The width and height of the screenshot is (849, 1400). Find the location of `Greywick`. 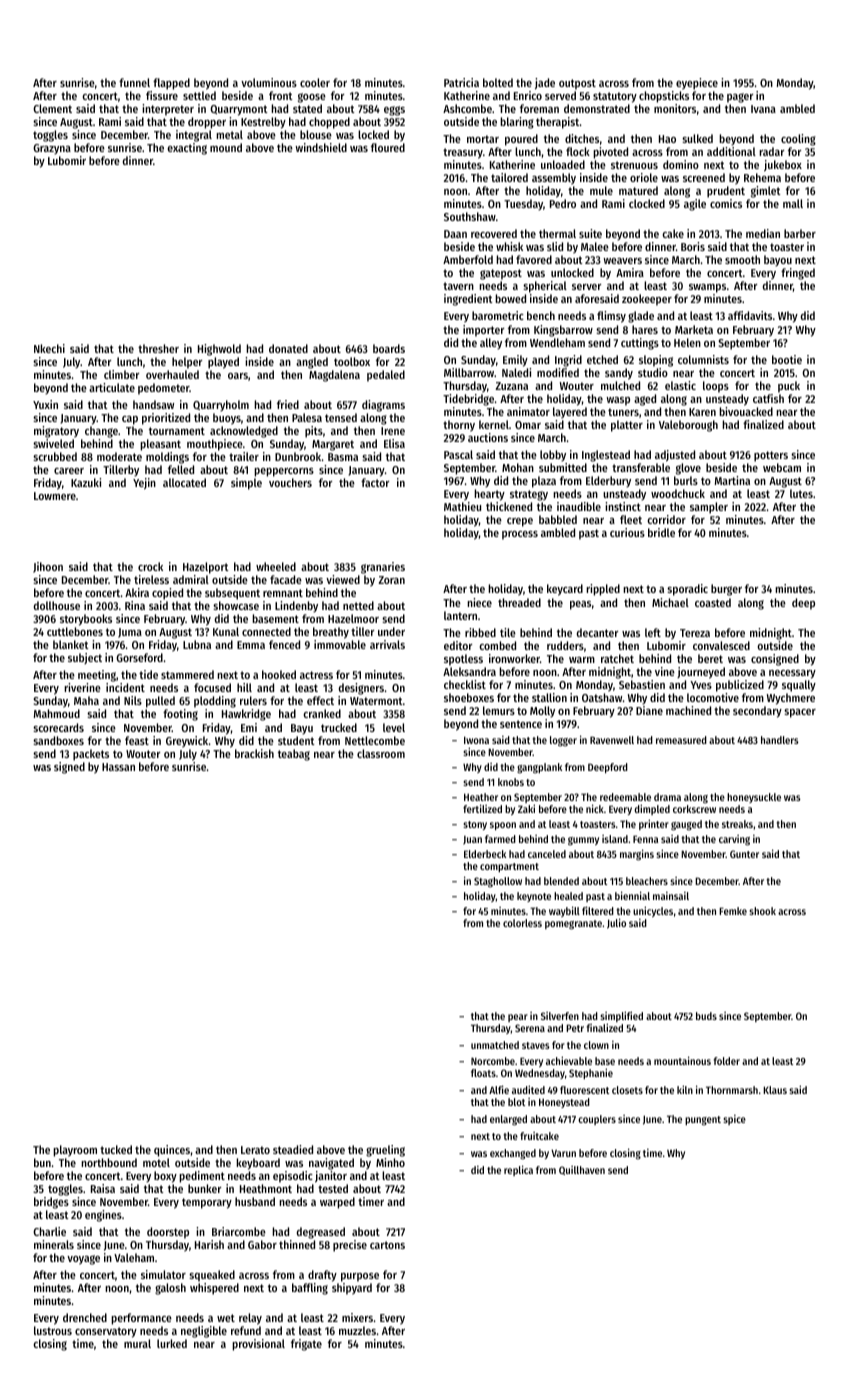

Greywick is located at coordinates (187, 742).
